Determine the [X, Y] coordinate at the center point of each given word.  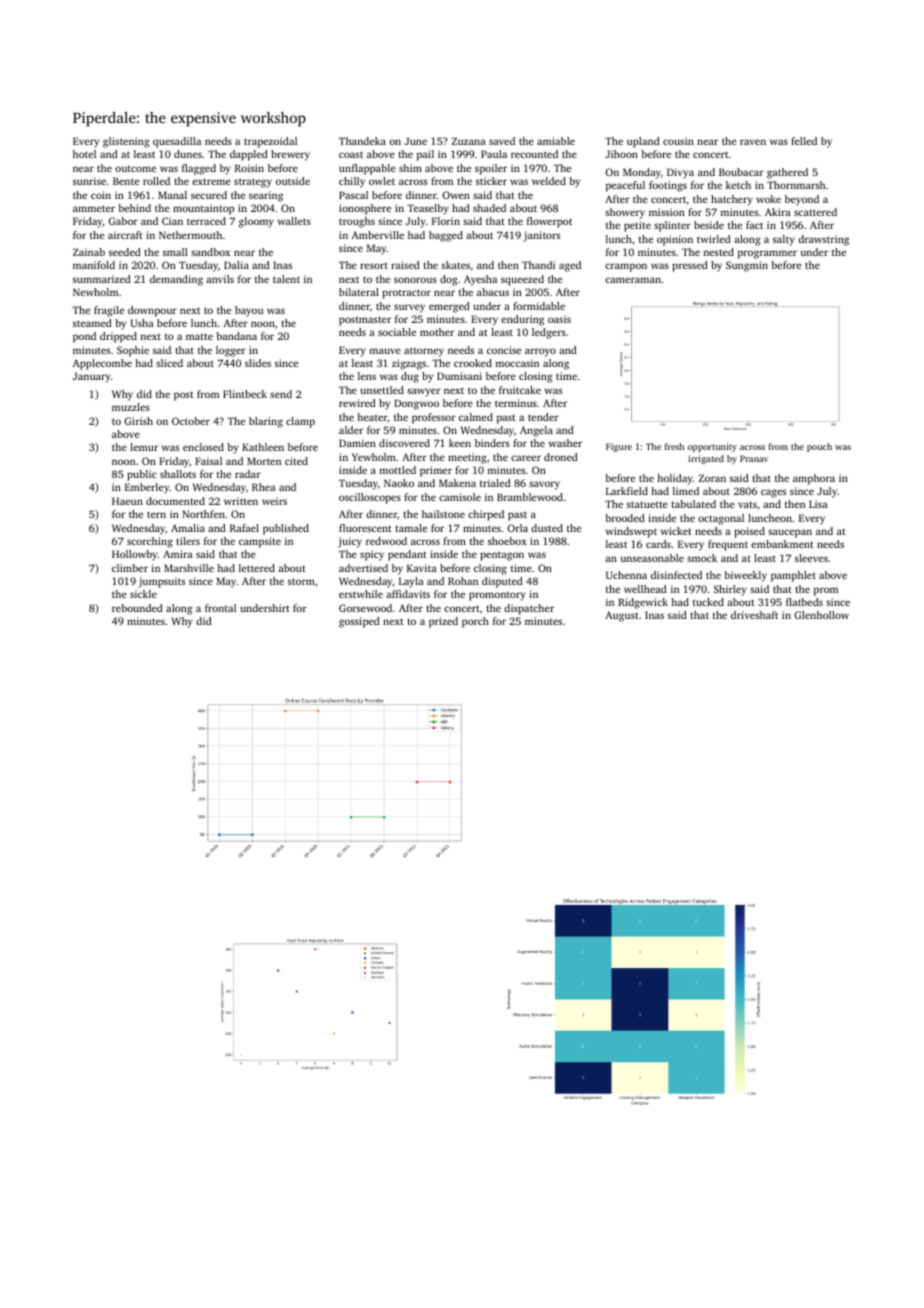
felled [804, 141]
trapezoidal [270, 142]
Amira [178, 554]
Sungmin [747, 266]
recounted [534, 154]
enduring [522, 320]
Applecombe [102, 364]
